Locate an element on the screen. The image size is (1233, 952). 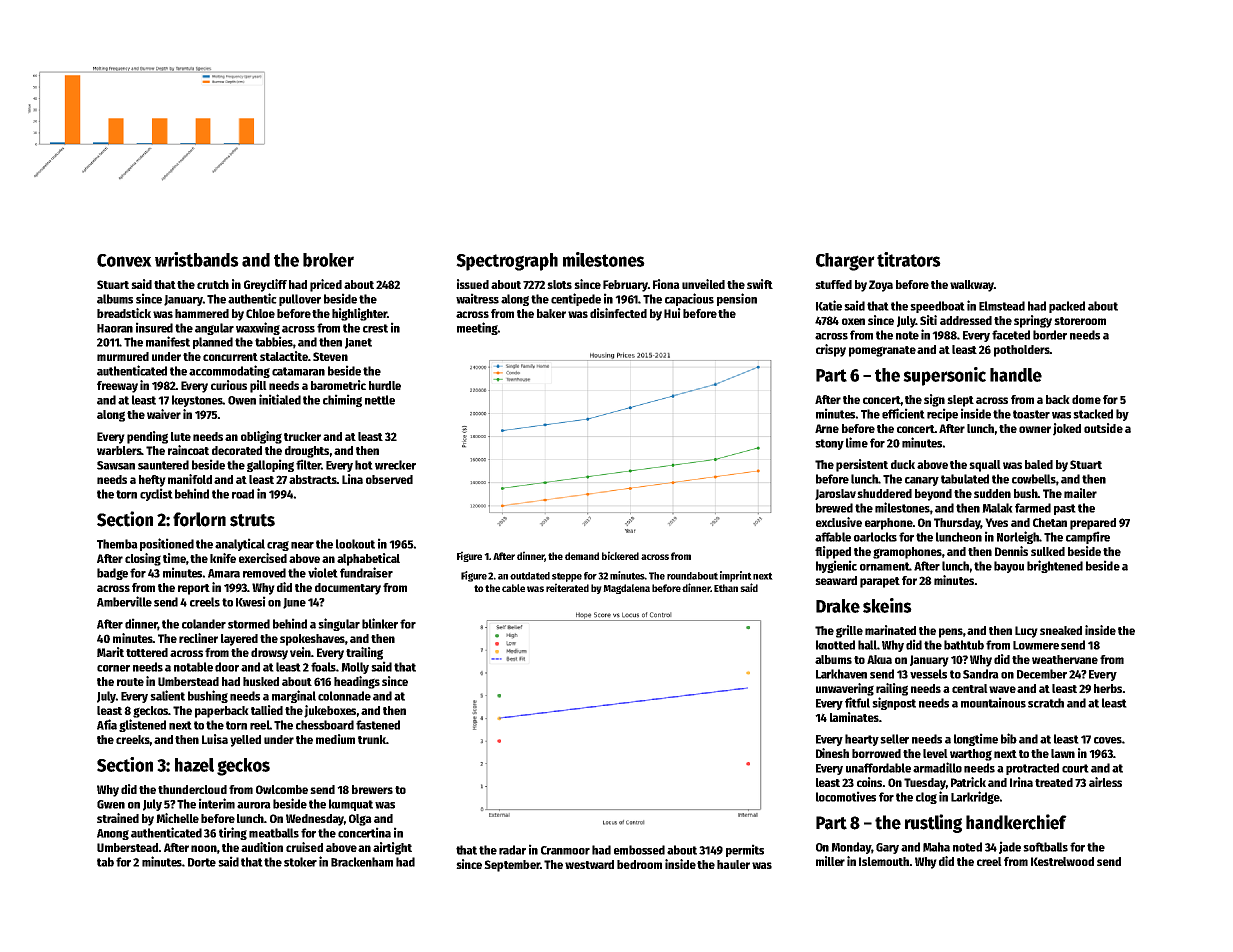
baled is located at coordinates (1039, 464).
